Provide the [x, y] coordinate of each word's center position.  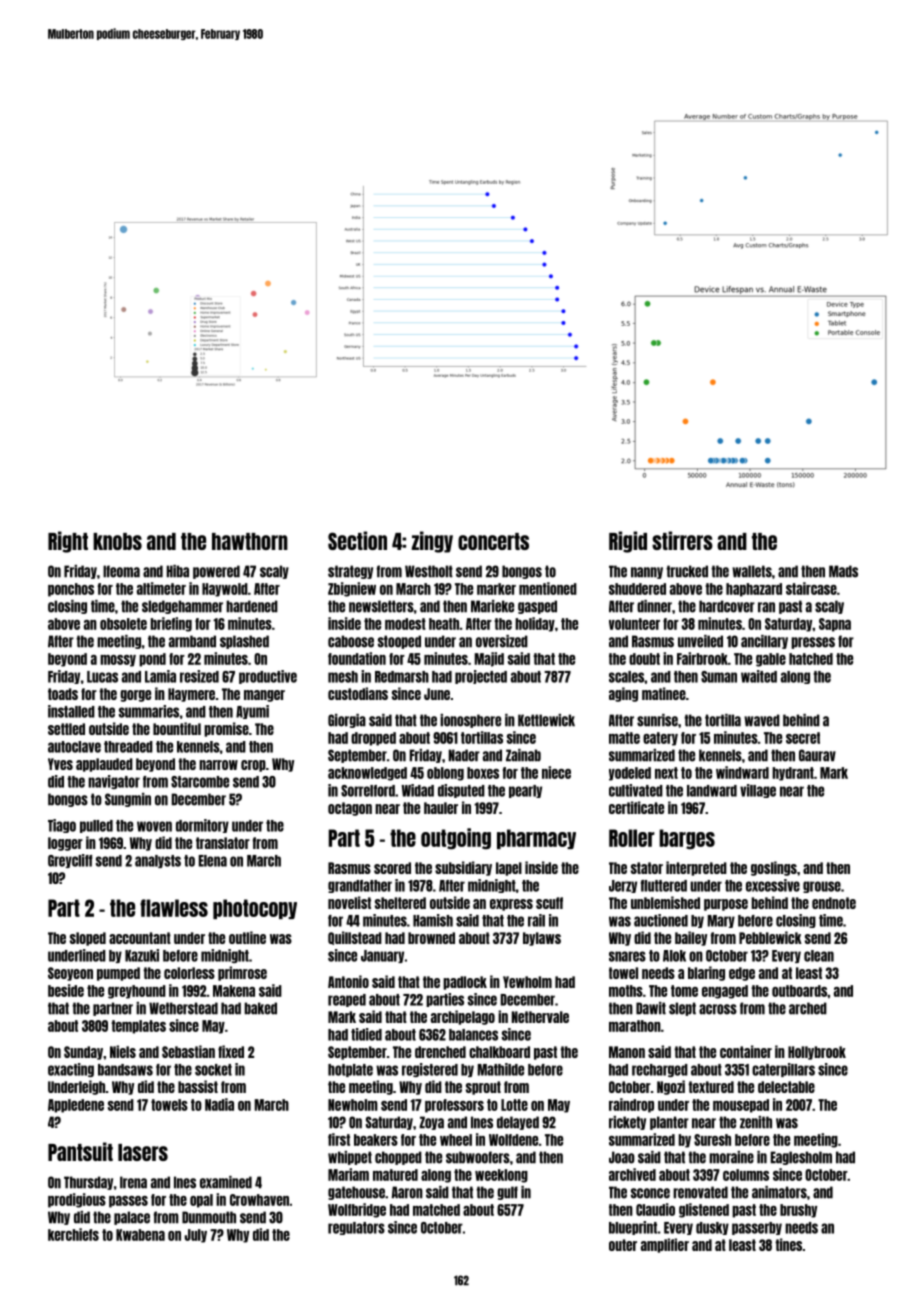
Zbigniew [352, 589]
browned [431, 938]
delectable [786, 1087]
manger [264, 696]
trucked [687, 571]
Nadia [219, 1104]
